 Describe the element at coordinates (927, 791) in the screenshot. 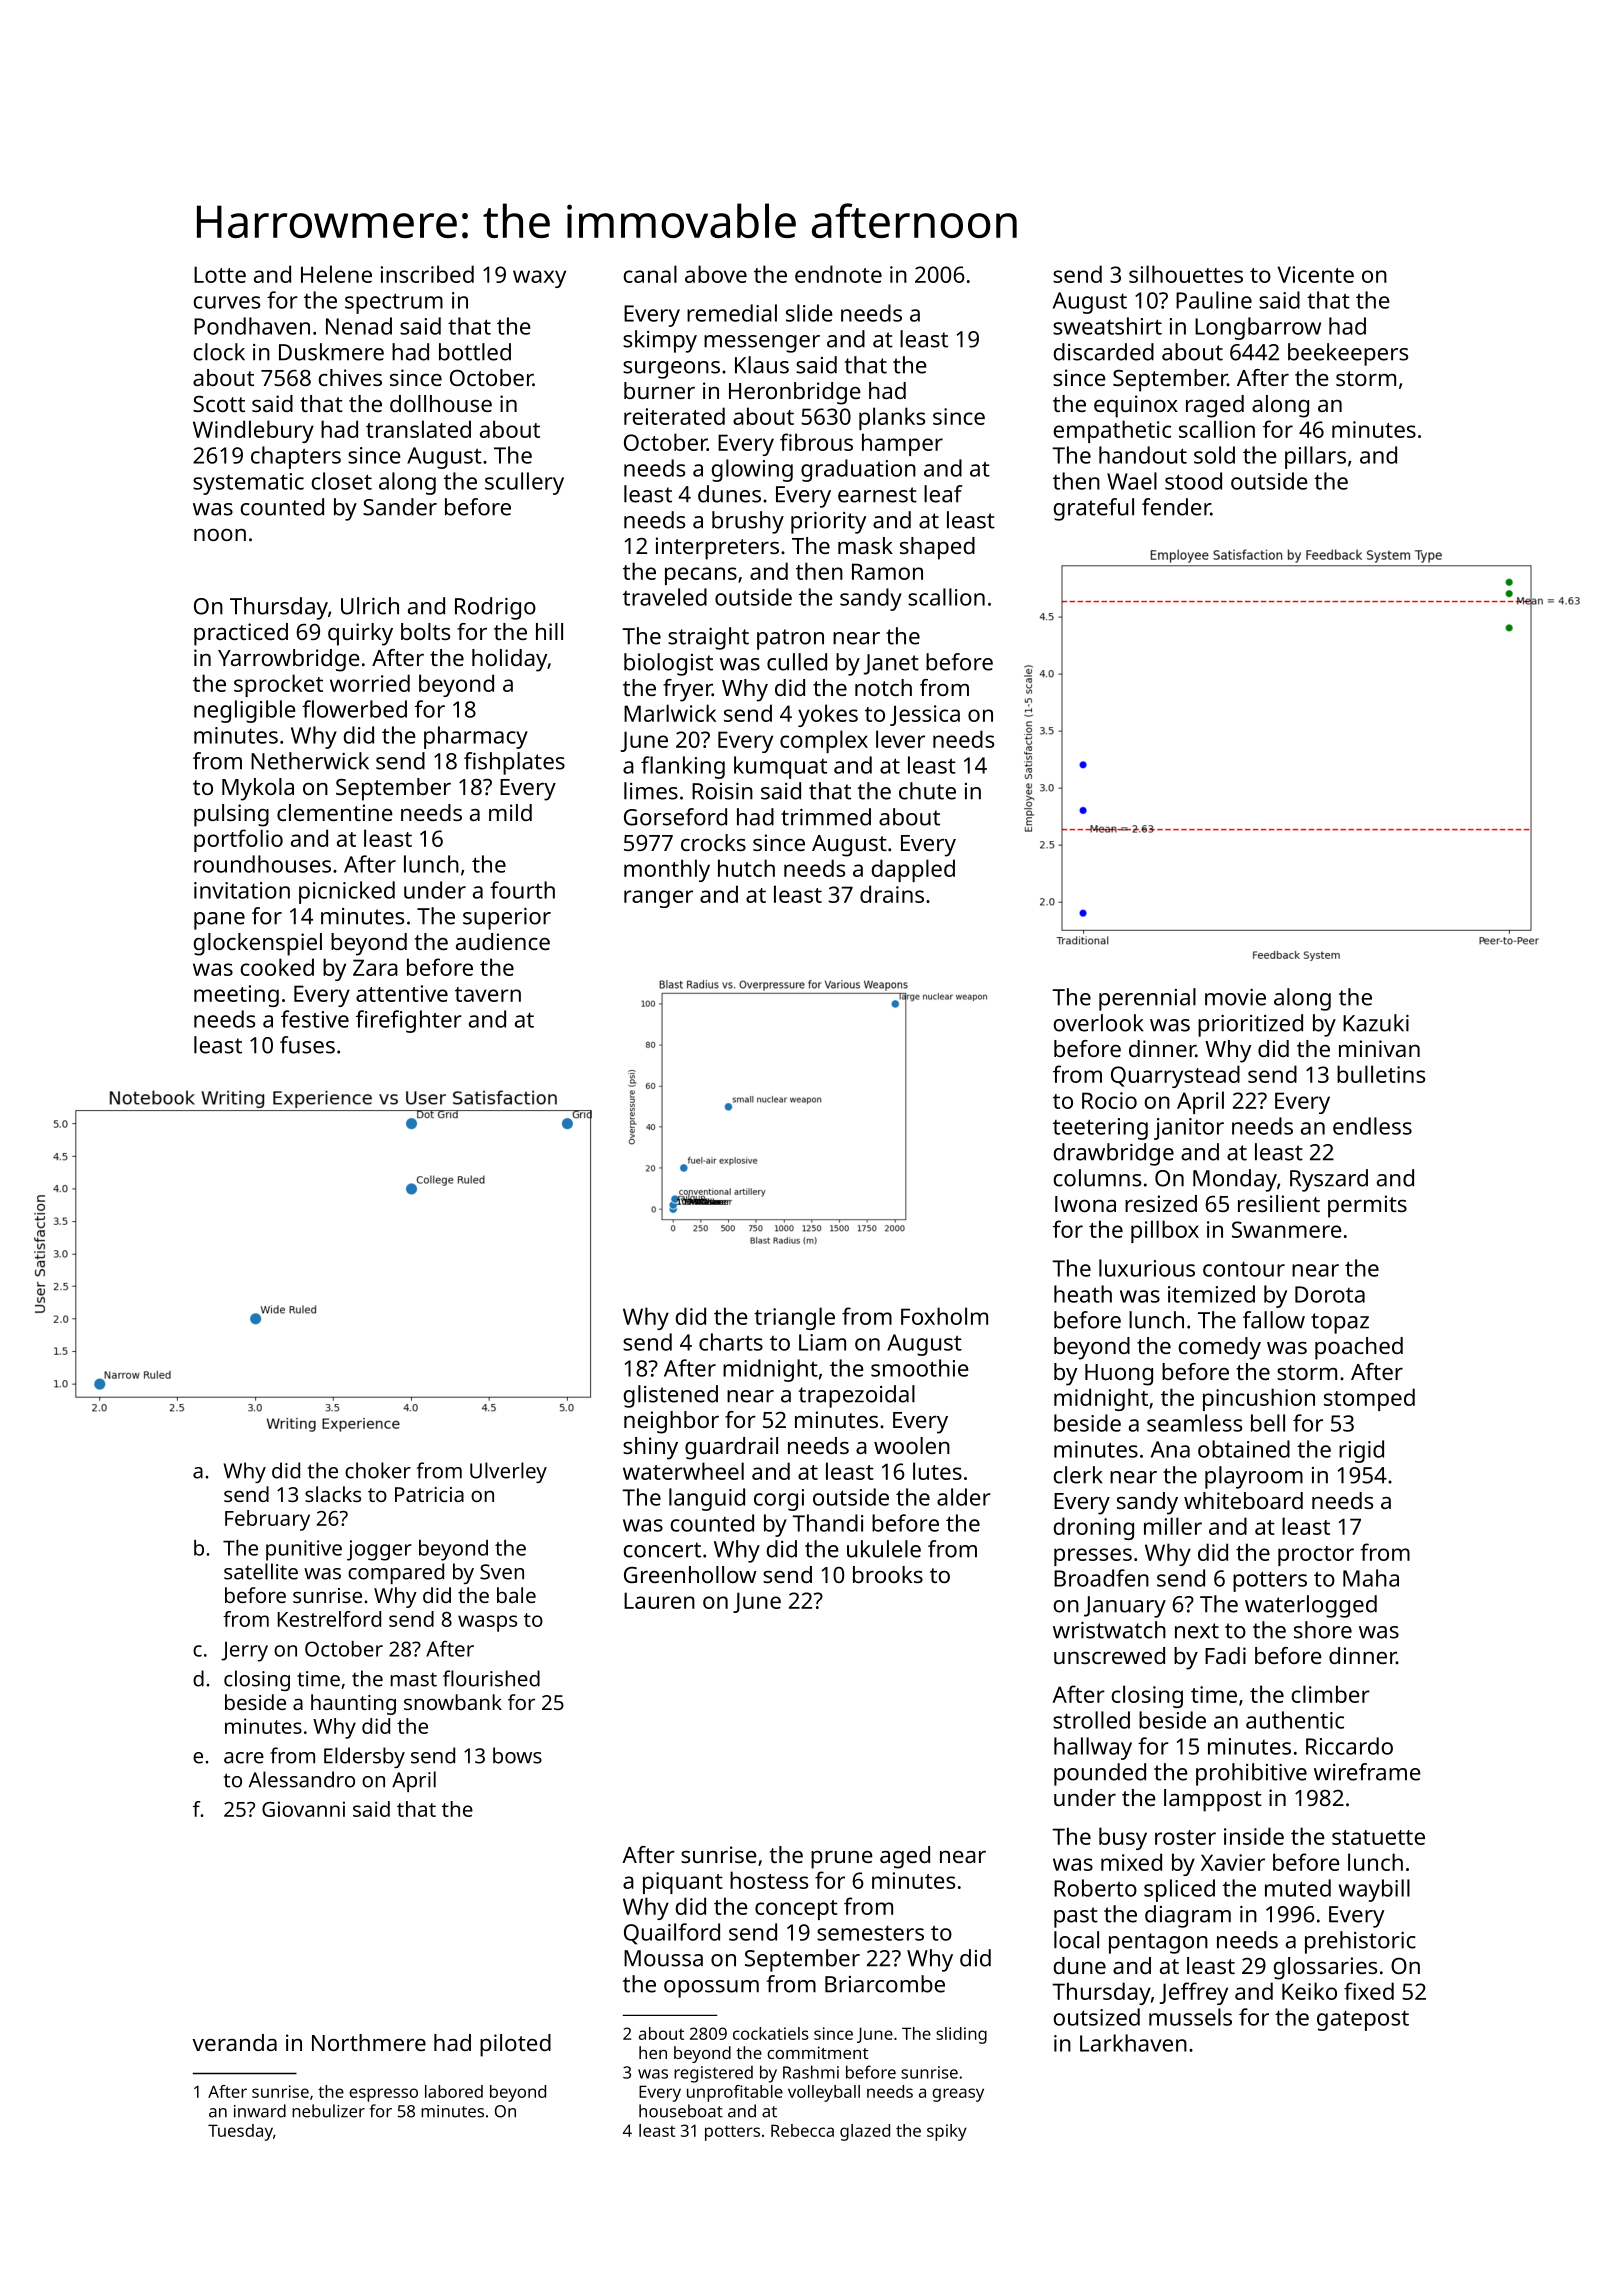

I see `chute` at that location.
